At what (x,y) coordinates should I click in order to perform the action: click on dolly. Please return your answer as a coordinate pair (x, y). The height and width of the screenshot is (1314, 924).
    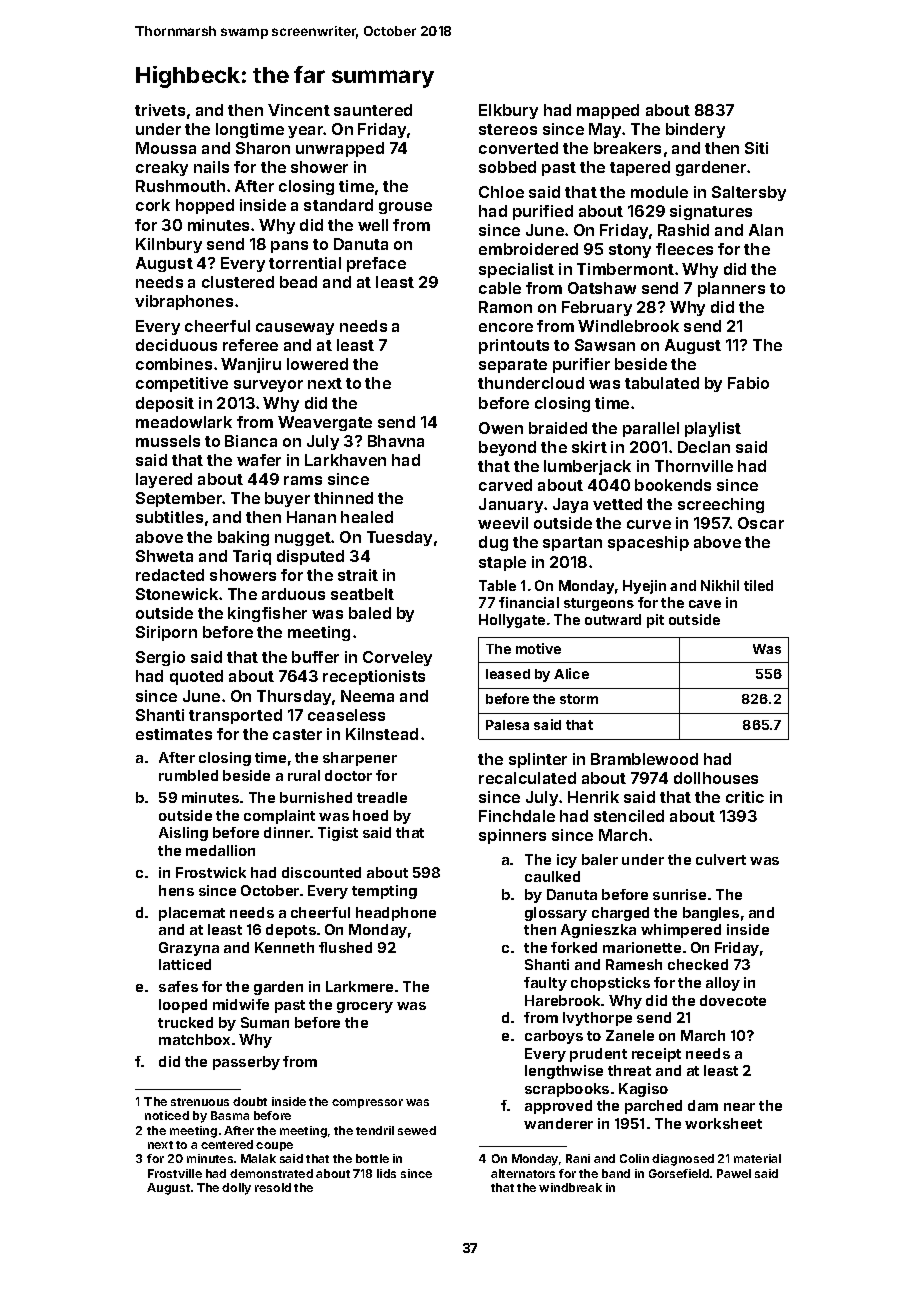
    Looking at the image, I should click on (236, 1189).
